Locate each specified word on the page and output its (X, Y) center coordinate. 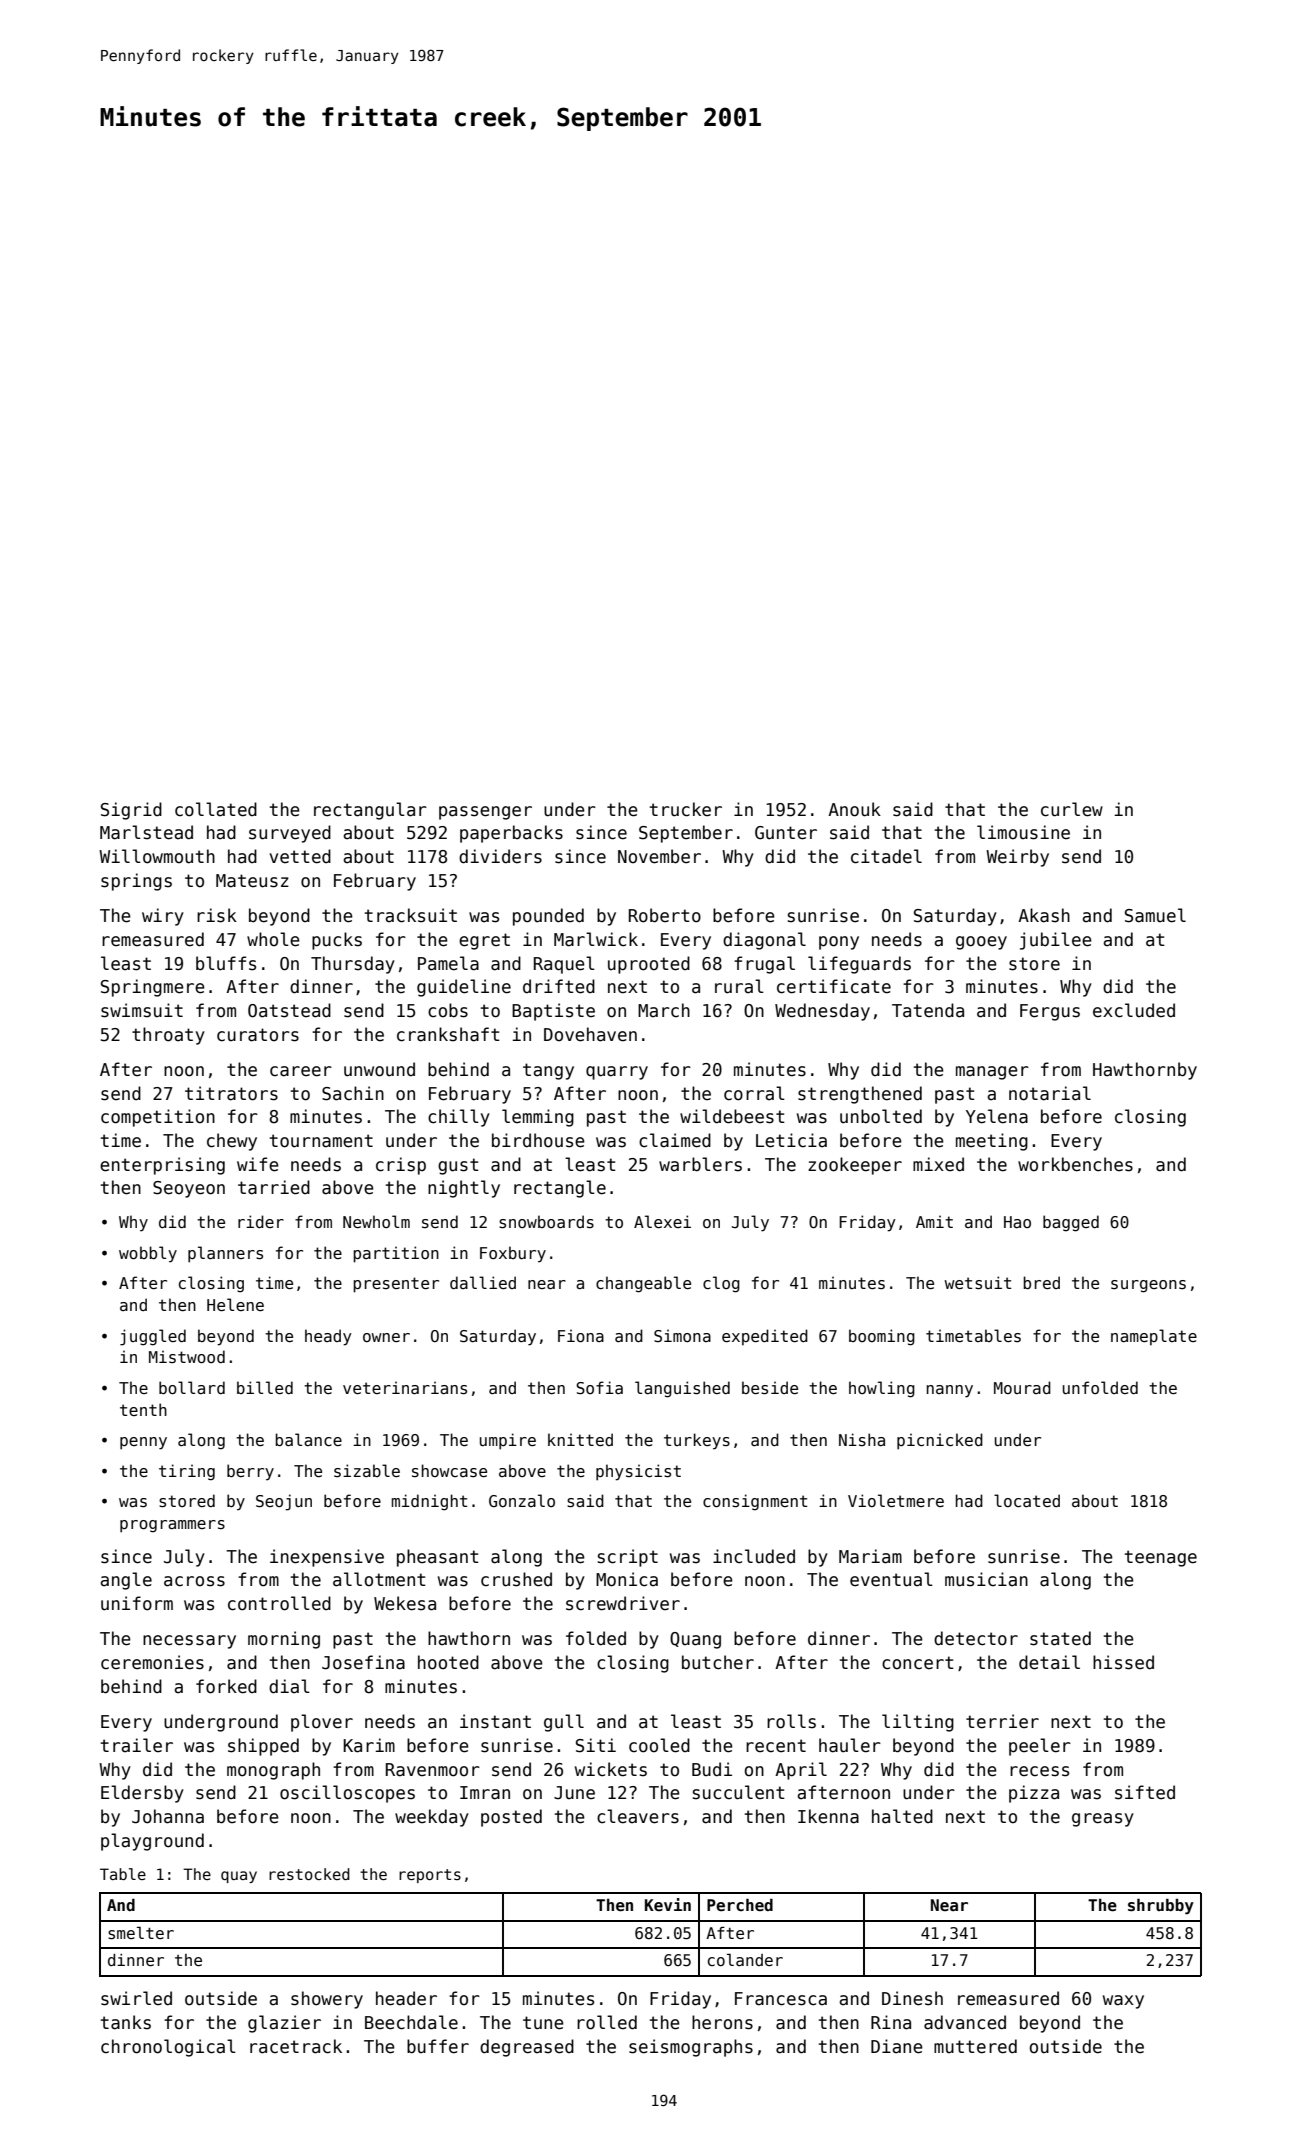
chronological (168, 2048)
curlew (1072, 809)
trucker (686, 809)
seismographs (691, 2048)
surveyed (290, 834)
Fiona (581, 1335)
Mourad (1022, 1387)
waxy (1123, 2002)
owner (386, 1337)
